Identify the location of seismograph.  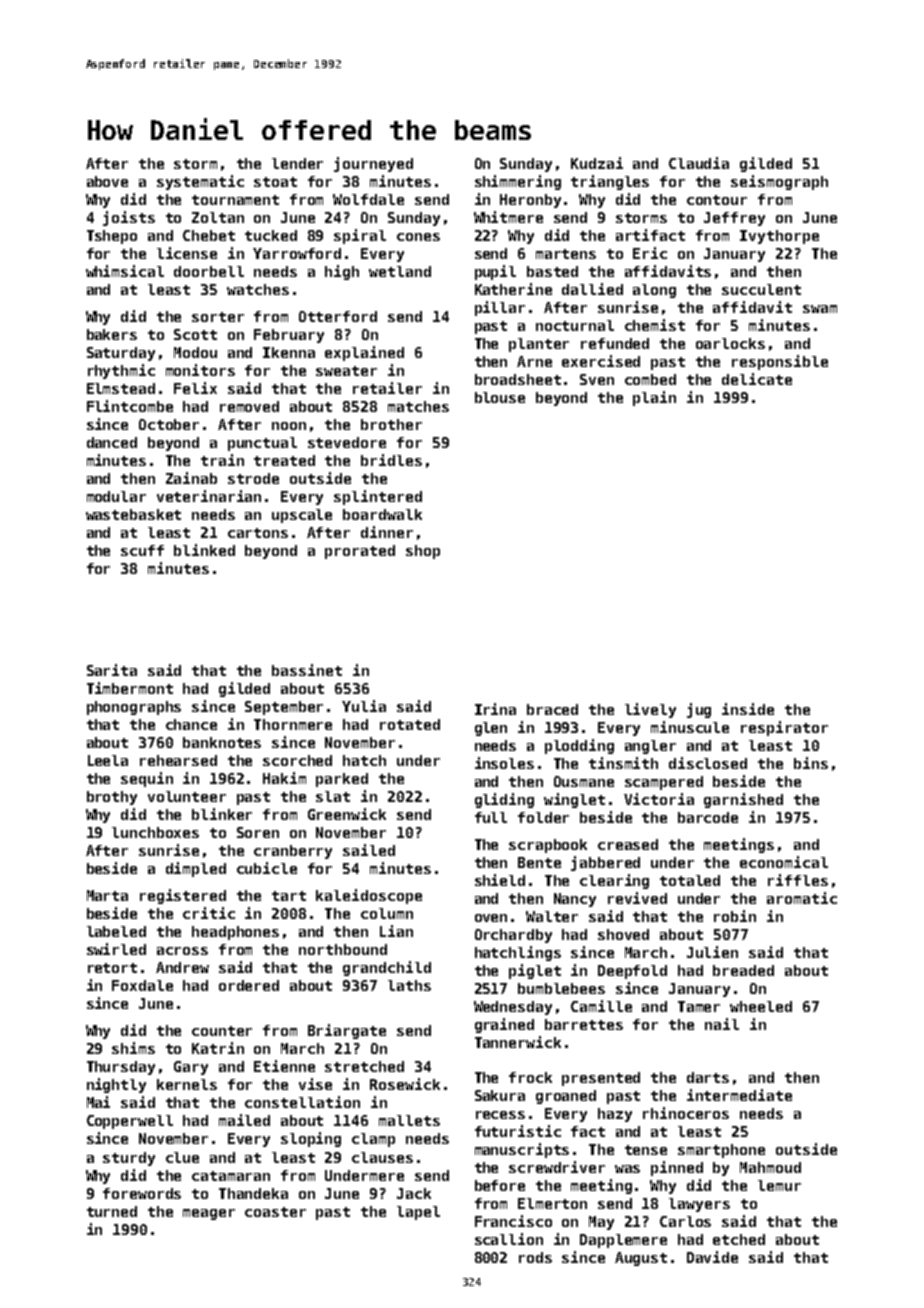
(779, 182).
